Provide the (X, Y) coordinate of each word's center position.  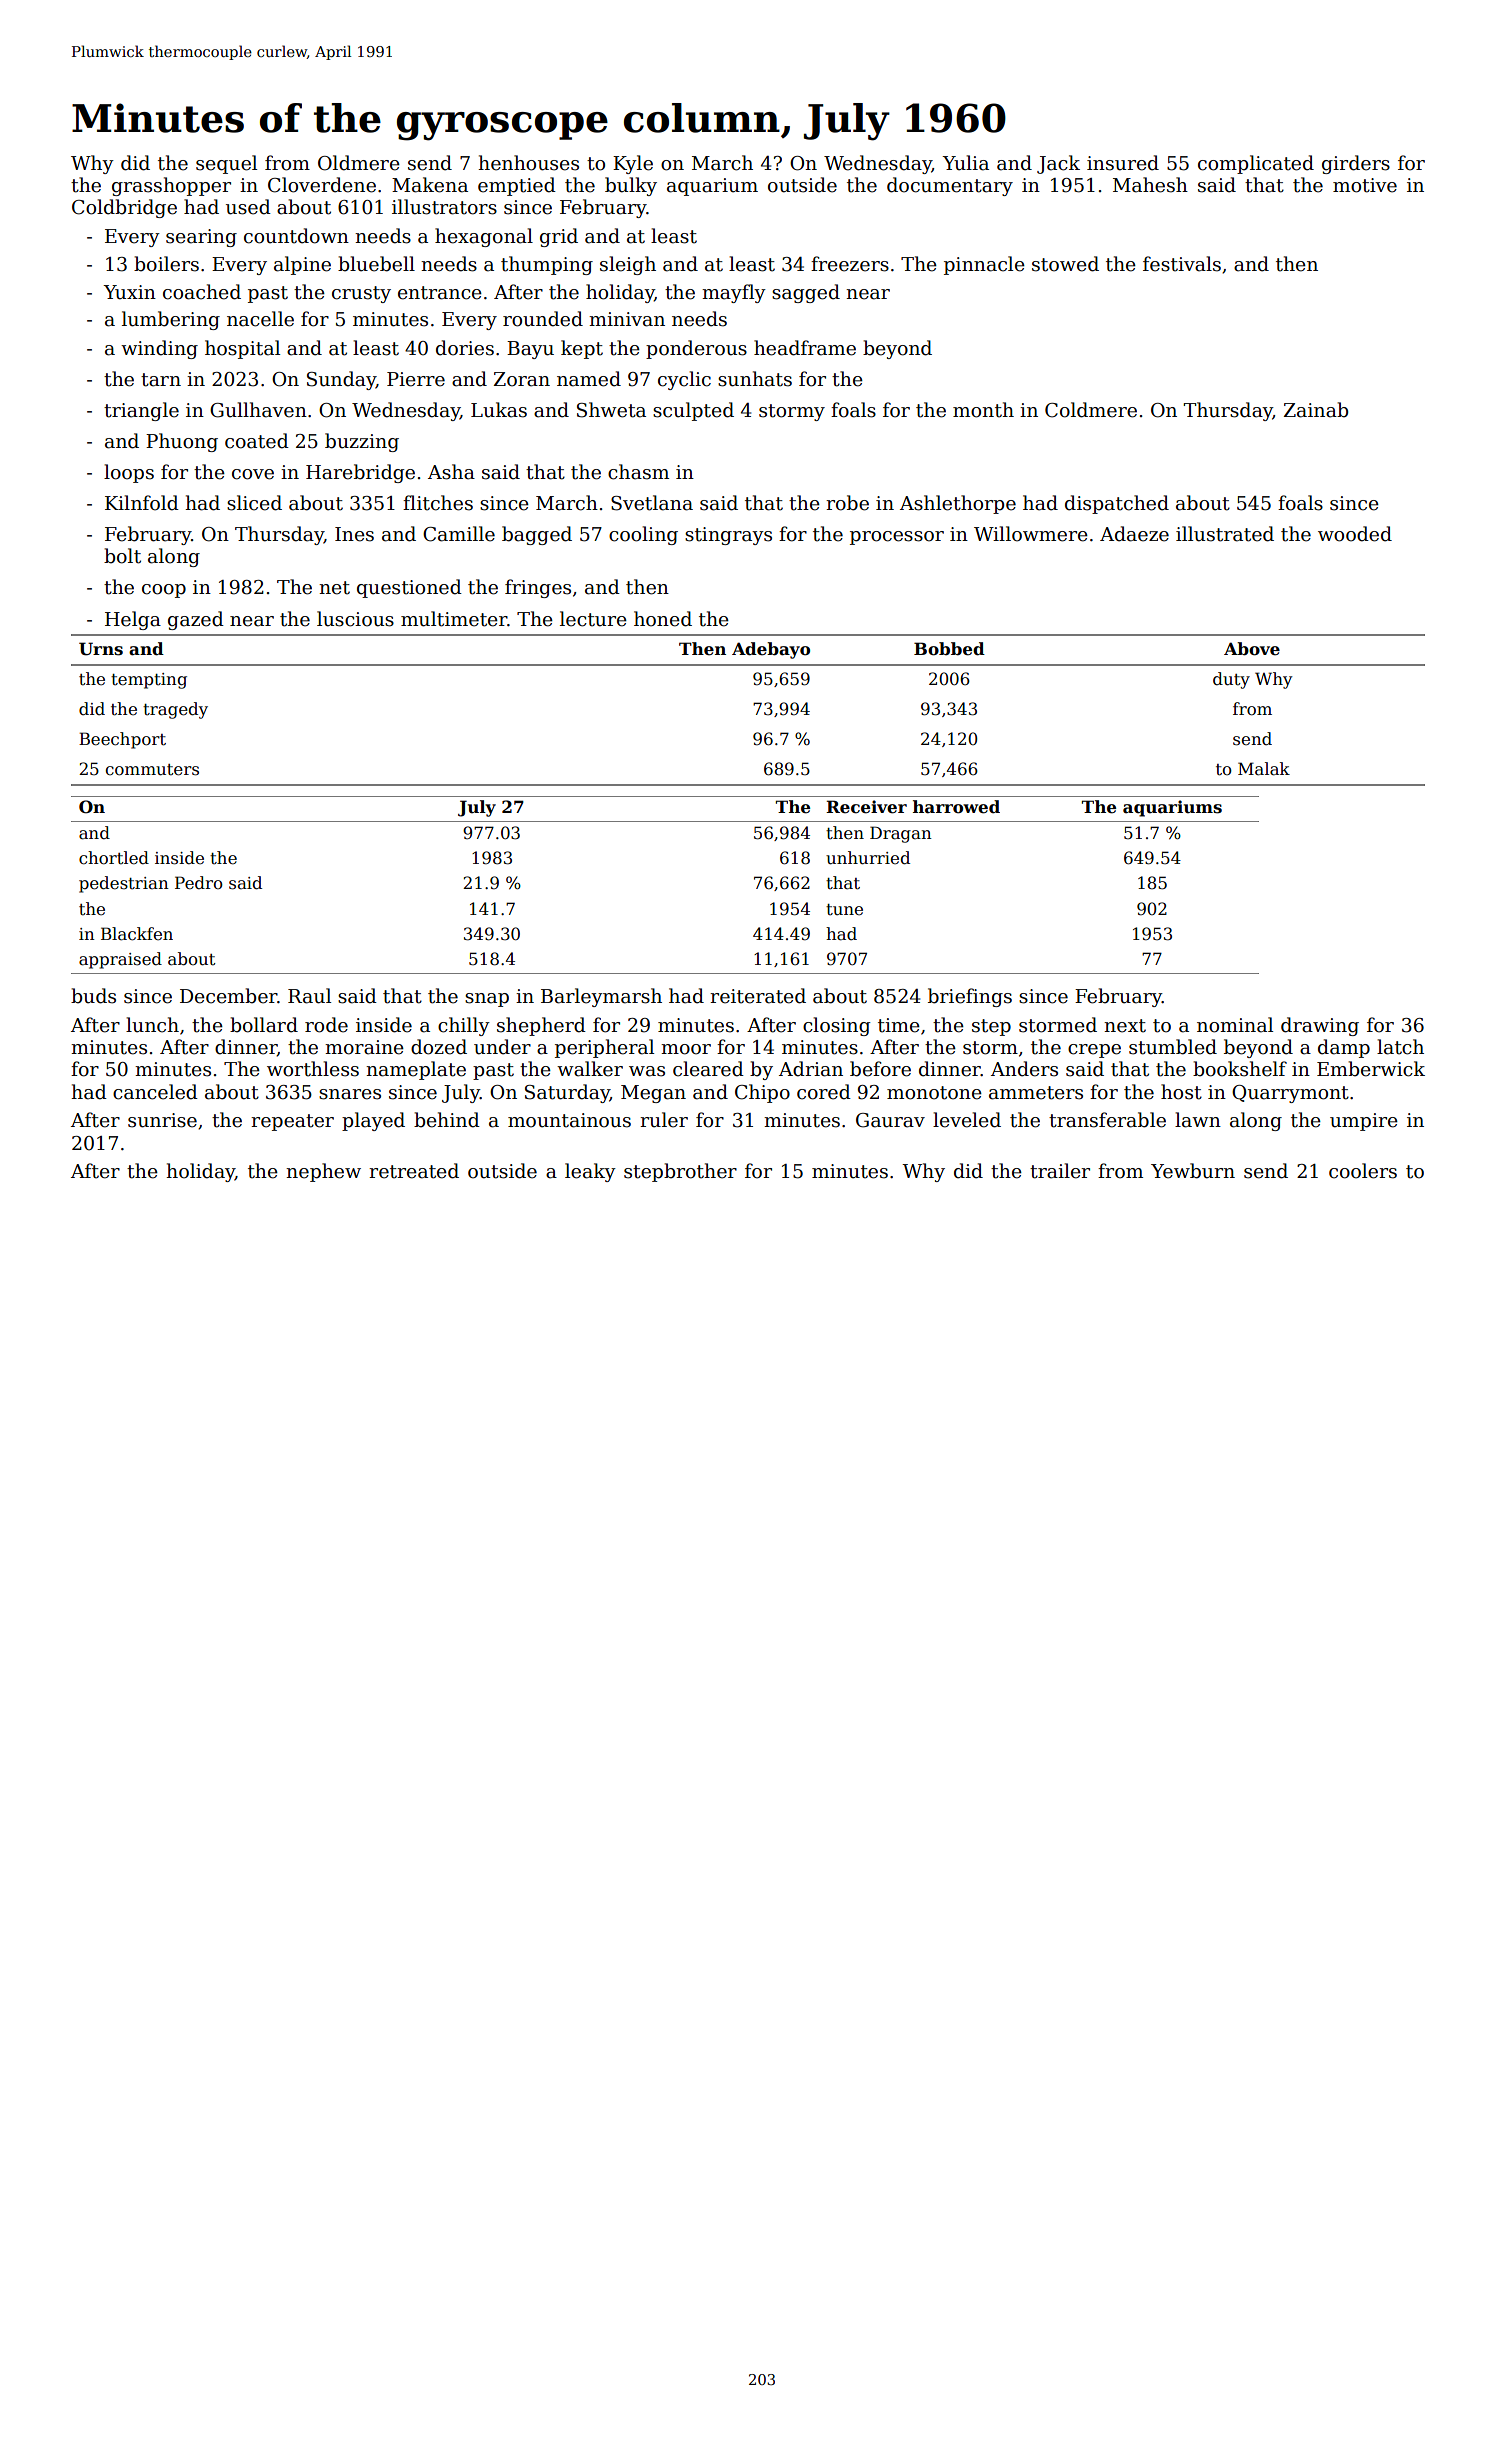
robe (847, 503)
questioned (409, 588)
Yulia (965, 163)
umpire (1364, 1122)
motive (1365, 185)
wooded (1355, 534)
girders (1356, 164)
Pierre (416, 379)
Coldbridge (124, 208)
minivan (627, 319)
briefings (970, 997)
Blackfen (137, 934)
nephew (323, 1172)
